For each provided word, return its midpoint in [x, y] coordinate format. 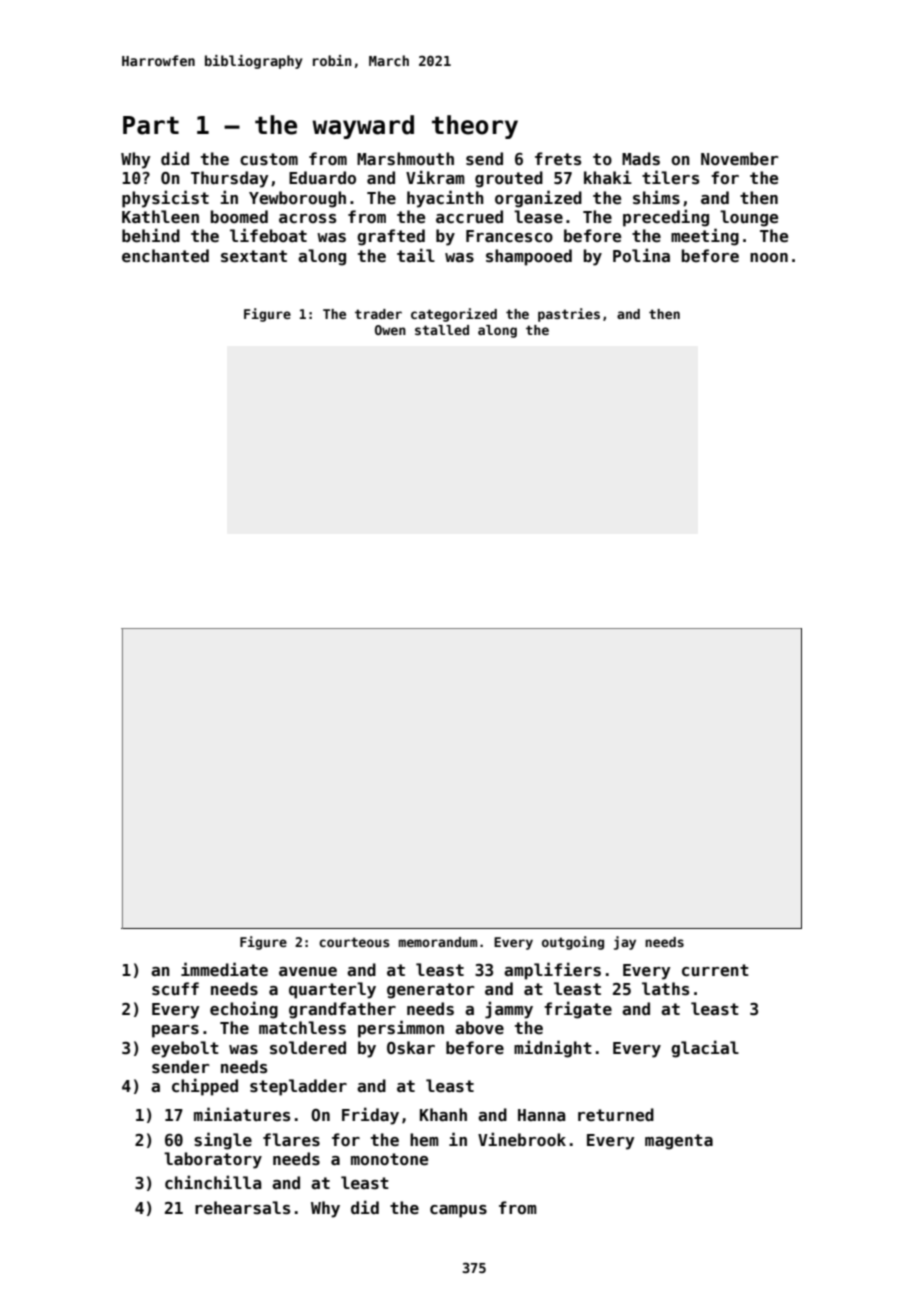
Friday [370, 1116]
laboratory [213, 1160]
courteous [354, 942]
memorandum [438, 942]
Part [151, 125]
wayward [363, 127]
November [740, 159]
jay [625, 943]
